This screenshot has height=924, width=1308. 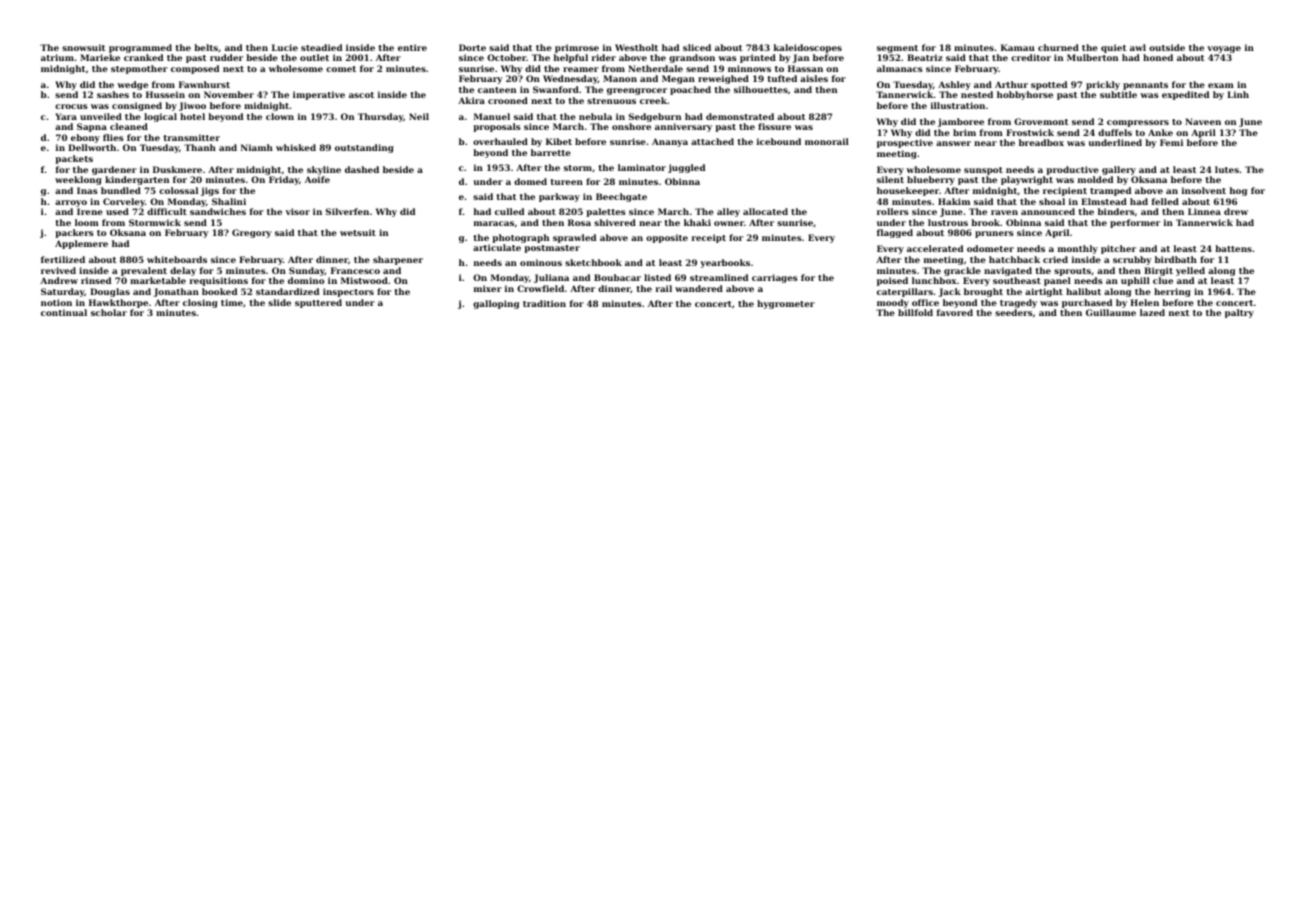 I want to click on Lucie, so click(x=285, y=47).
